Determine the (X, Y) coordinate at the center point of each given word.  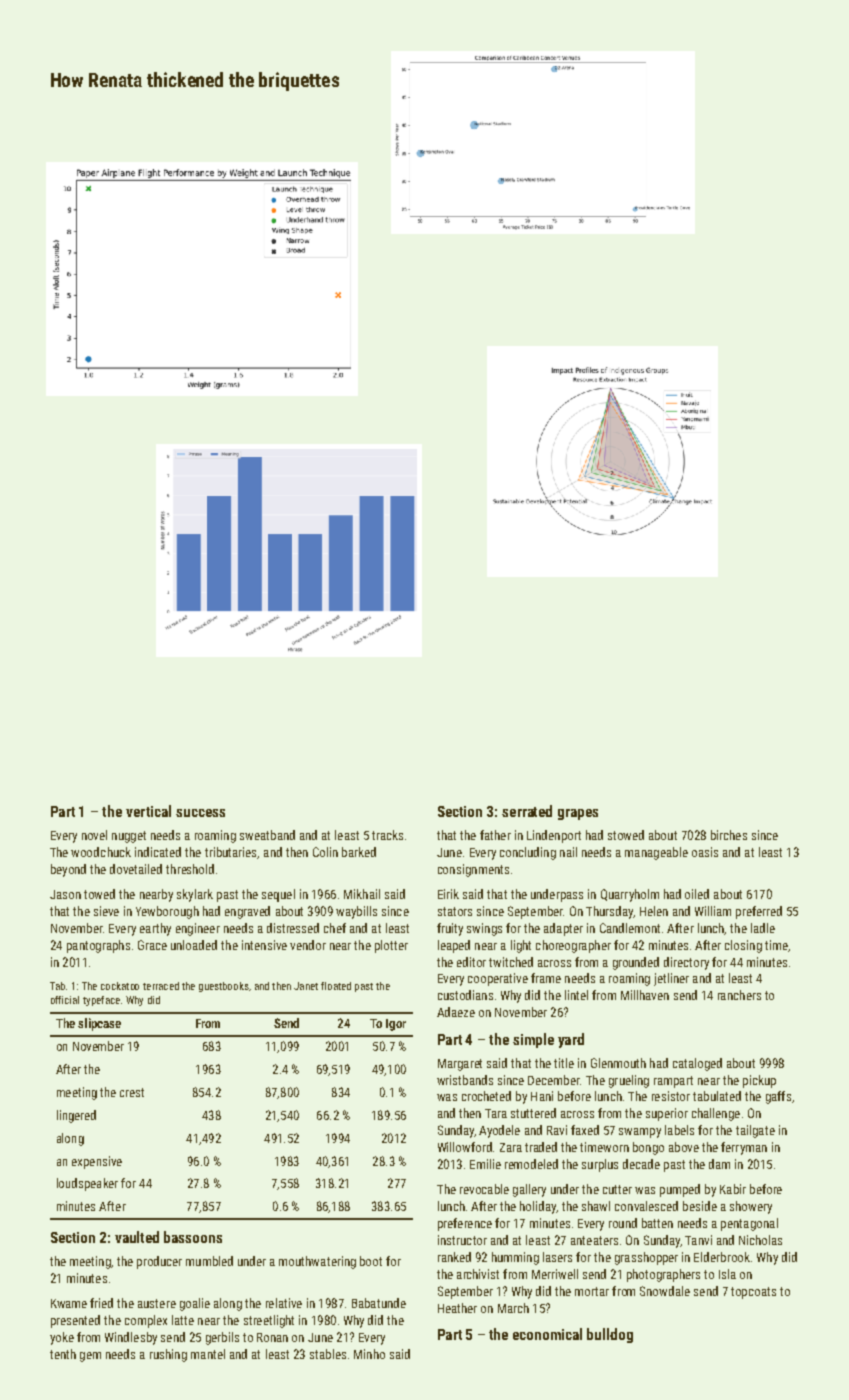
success (200, 813)
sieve (106, 911)
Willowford (465, 1147)
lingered (76, 1116)
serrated (527, 811)
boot (371, 1261)
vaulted (137, 1237)
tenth (63, 1354)
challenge (716, 1114)
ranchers (739, 995)
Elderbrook (722, 1257)
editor (471, 962)
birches (729, 835)
